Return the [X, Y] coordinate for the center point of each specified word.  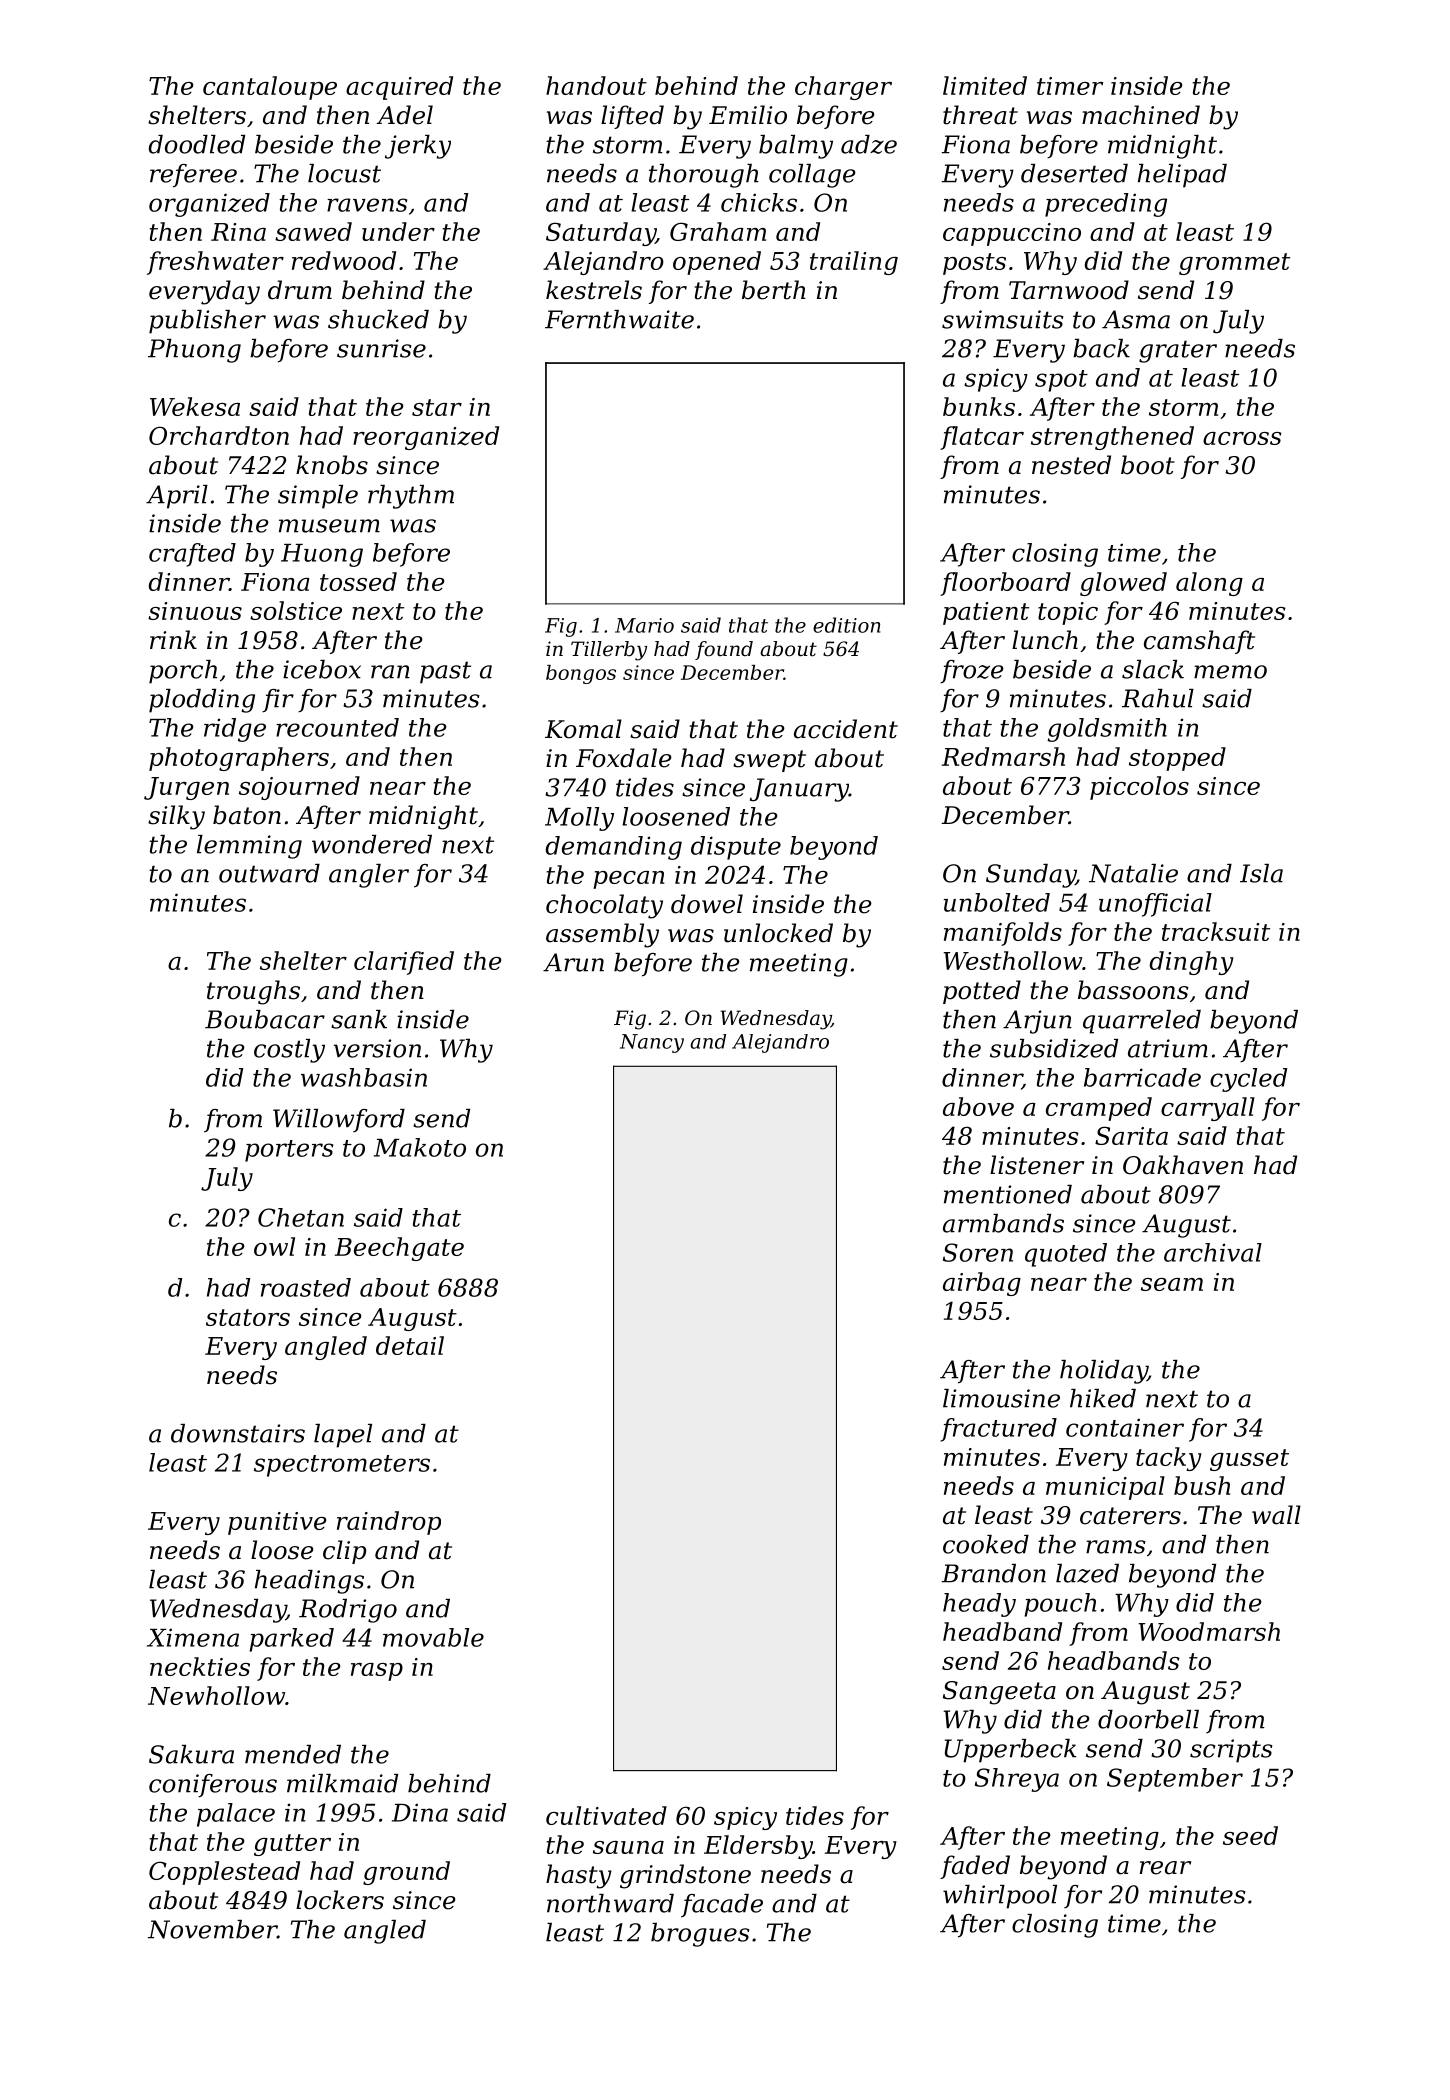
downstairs [238, 1433]
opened [717, 263]
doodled [197, 144]
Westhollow [1013, 960]
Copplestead [224, 1873]
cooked [986, 1544]
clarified [404, 963]
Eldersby [758, 1847]
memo [1230, 672]
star [437, 407]
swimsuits [1003, 319]
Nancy [652, 1043]
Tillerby [609, 651]
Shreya [1017, 1780]
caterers [1130, 1516]
